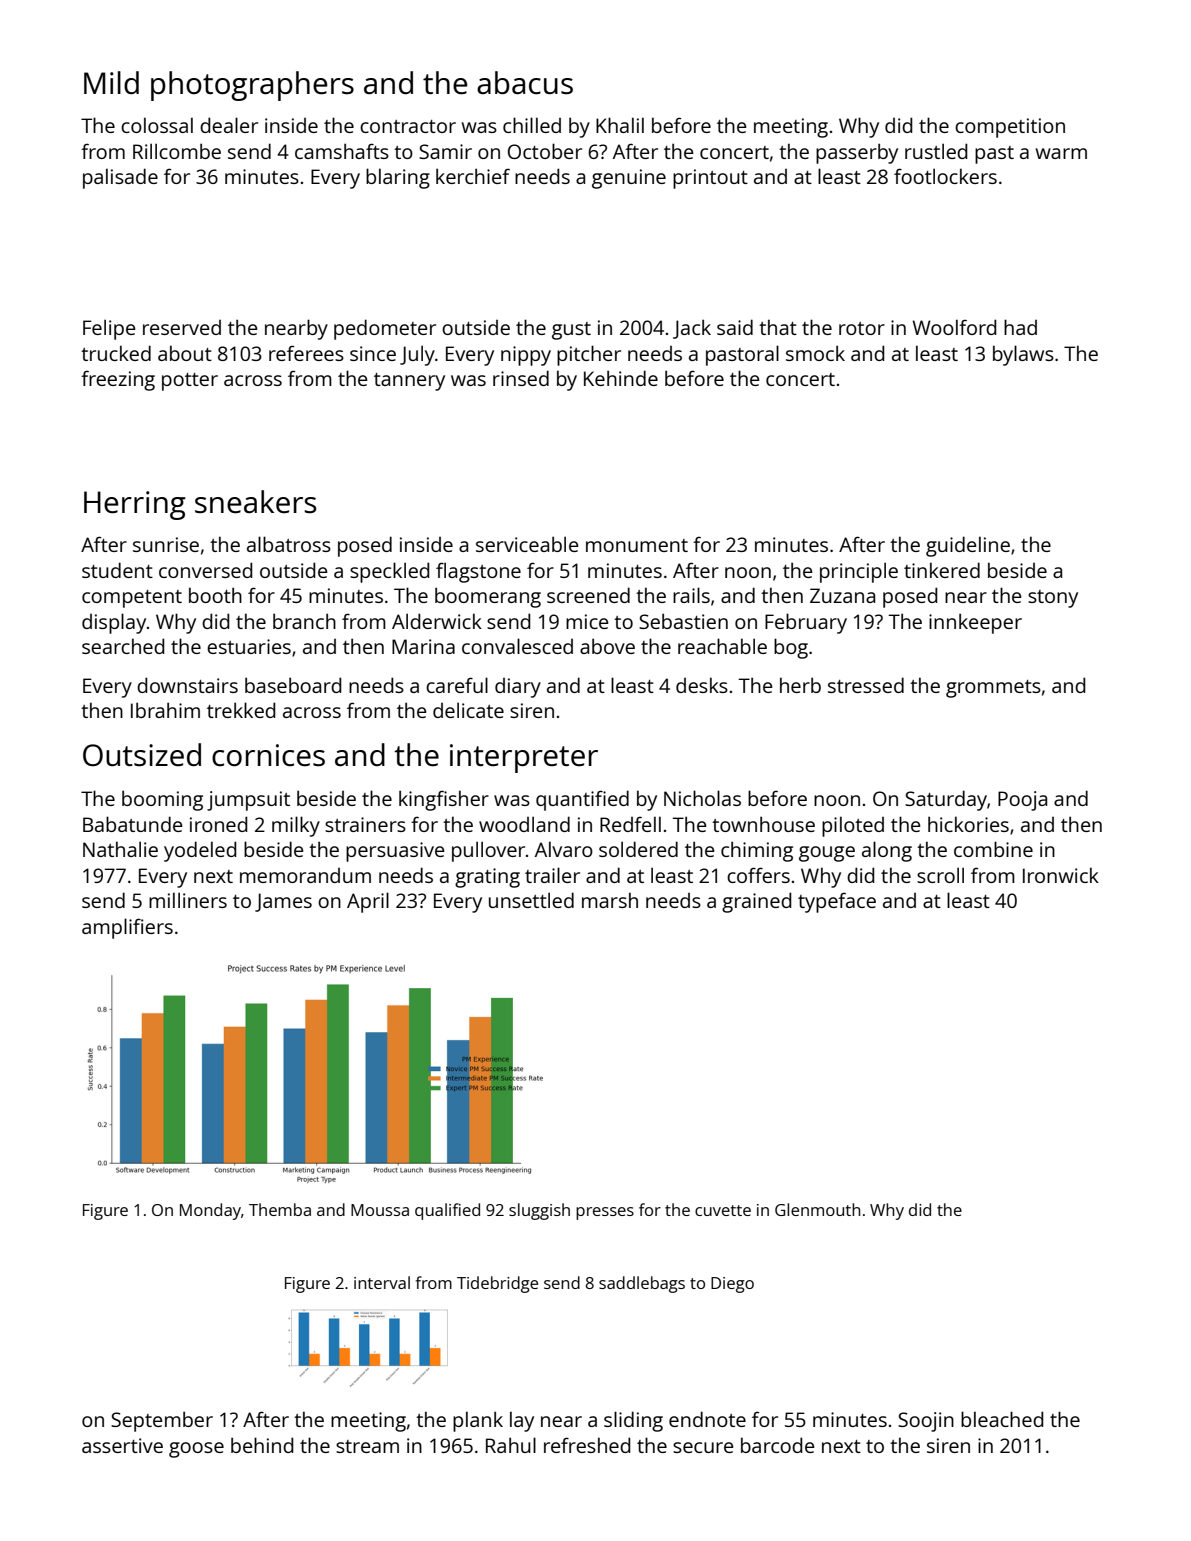 This screenshot has width=1191, height=1541. I want to click on nippy, so click(526, 356).
